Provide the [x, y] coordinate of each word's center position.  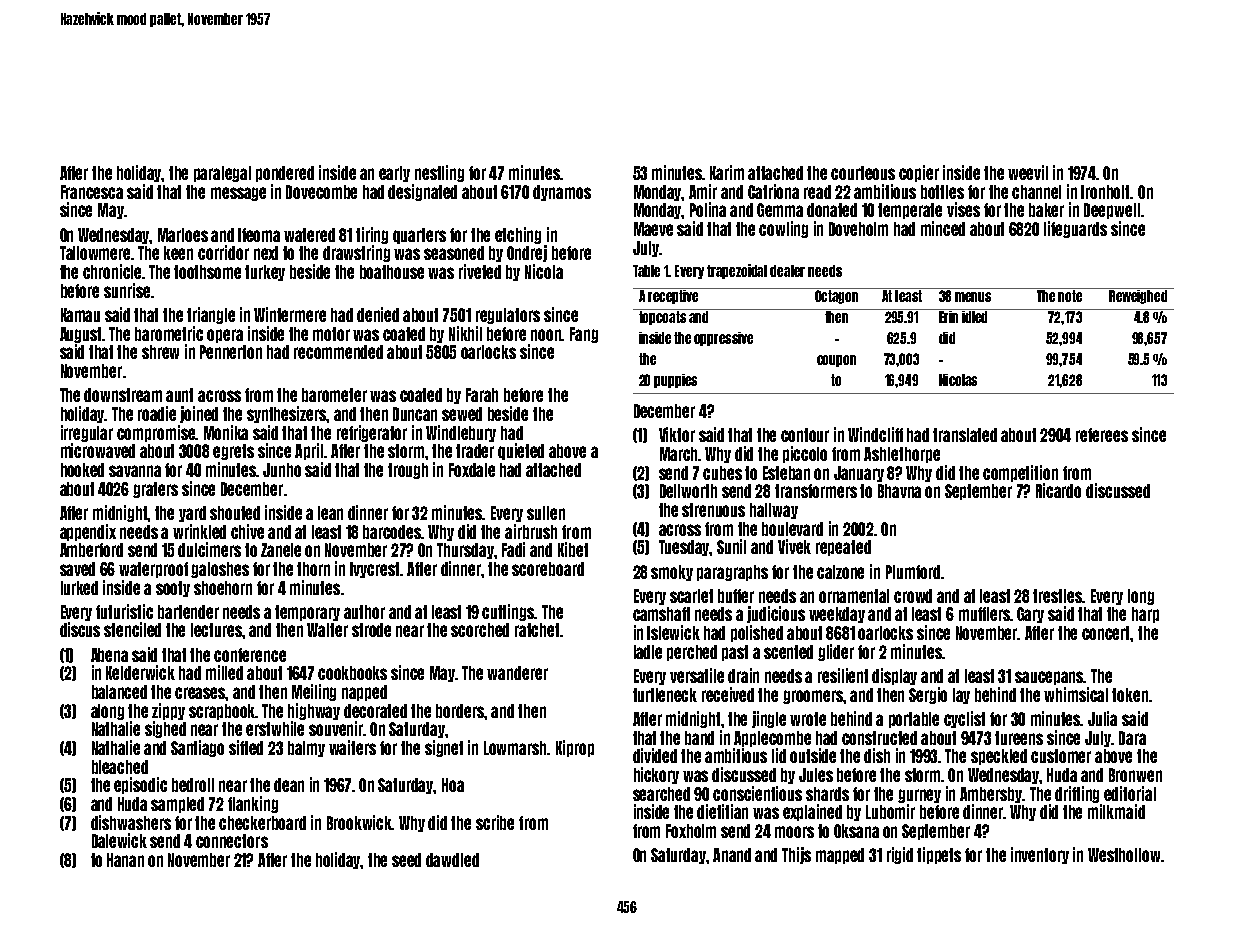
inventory [1040, 855]
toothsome [207, 272]
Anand [732, 855]
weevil [1028, 172]
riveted [480, 271]
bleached [120, 767]
